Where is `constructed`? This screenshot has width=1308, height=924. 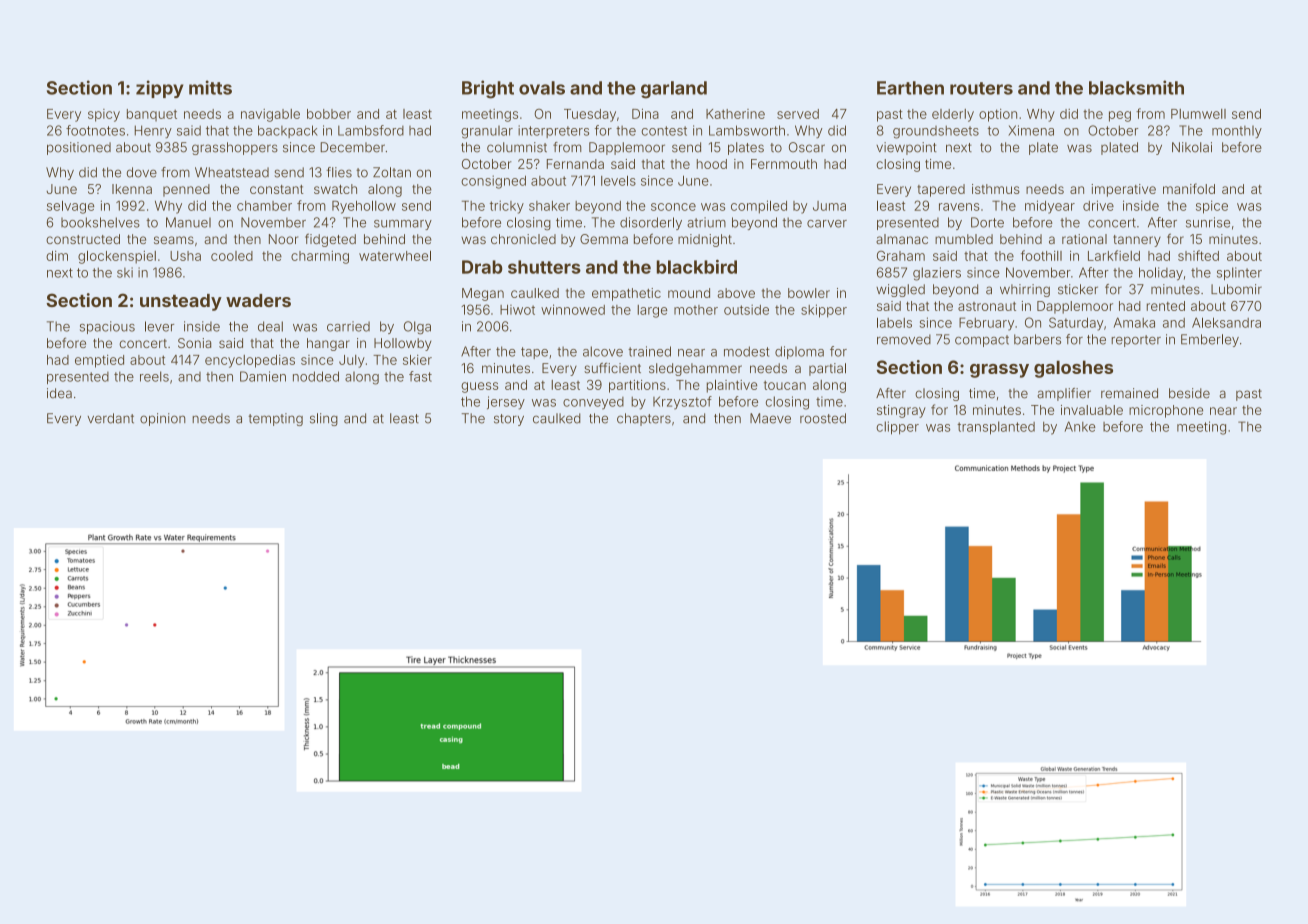 constructed is located at coordinates (83, 239).
